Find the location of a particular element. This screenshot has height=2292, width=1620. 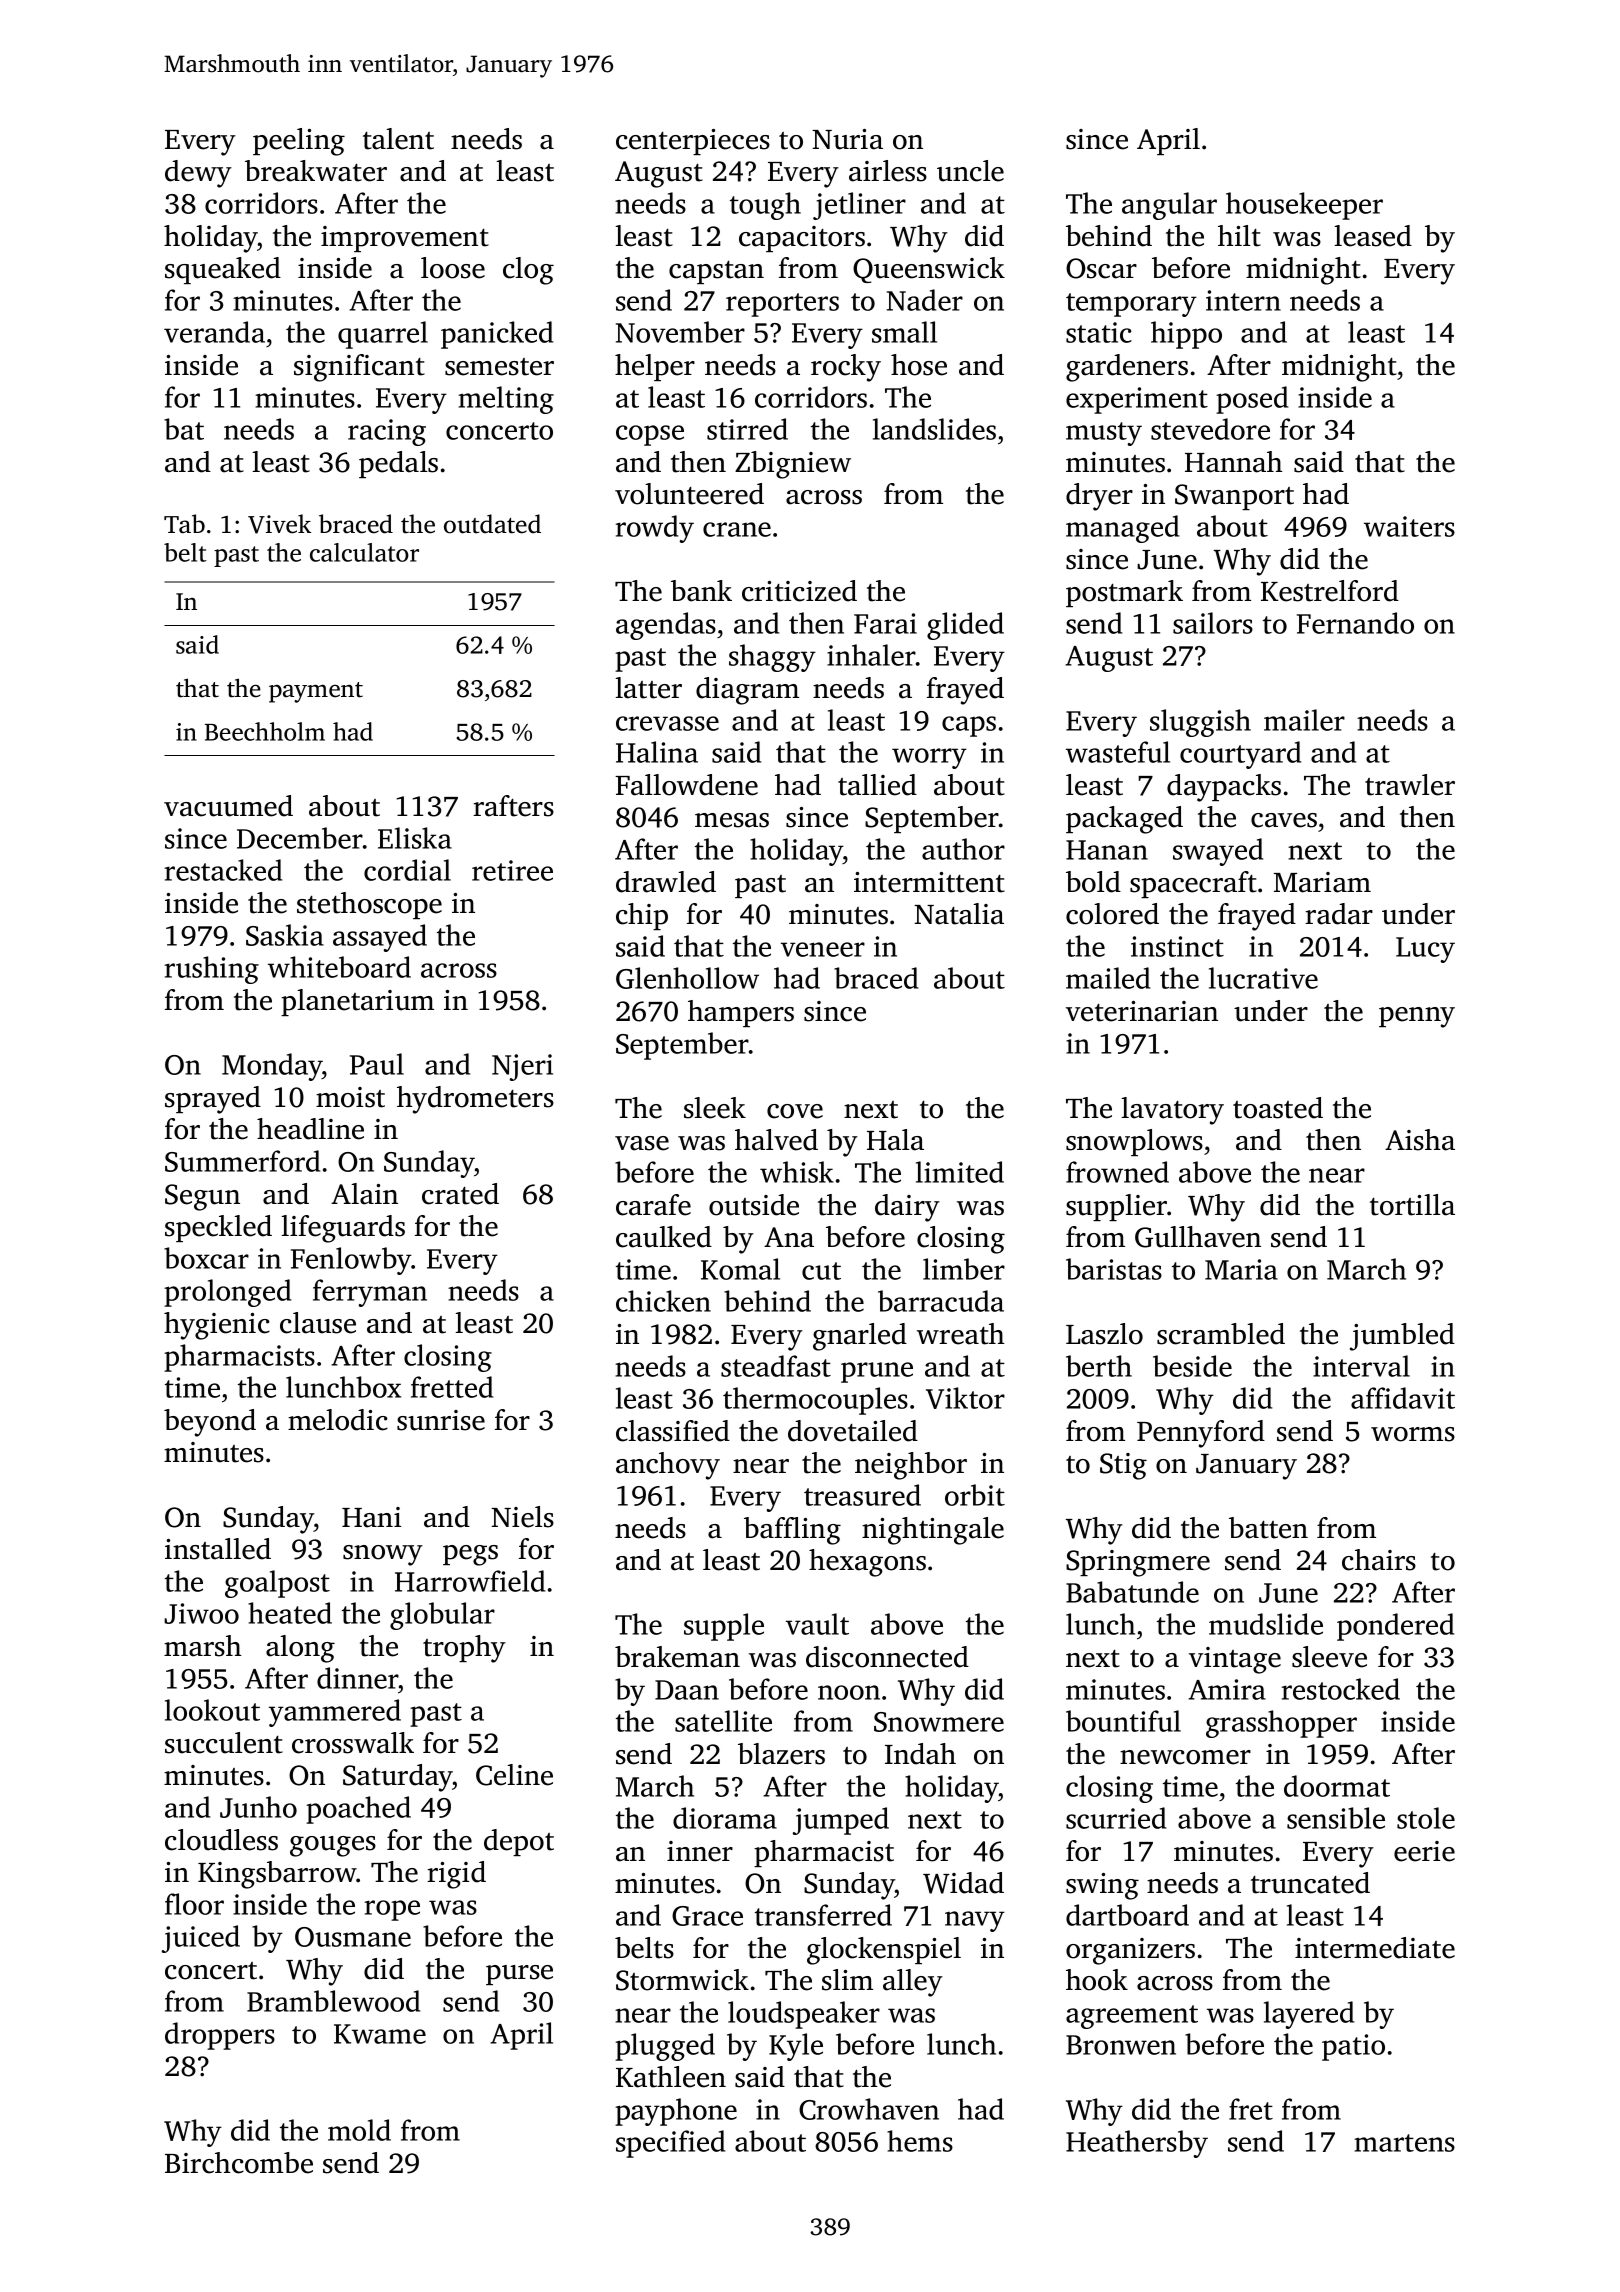

Viktor is located at coordinates (965, 1398).
